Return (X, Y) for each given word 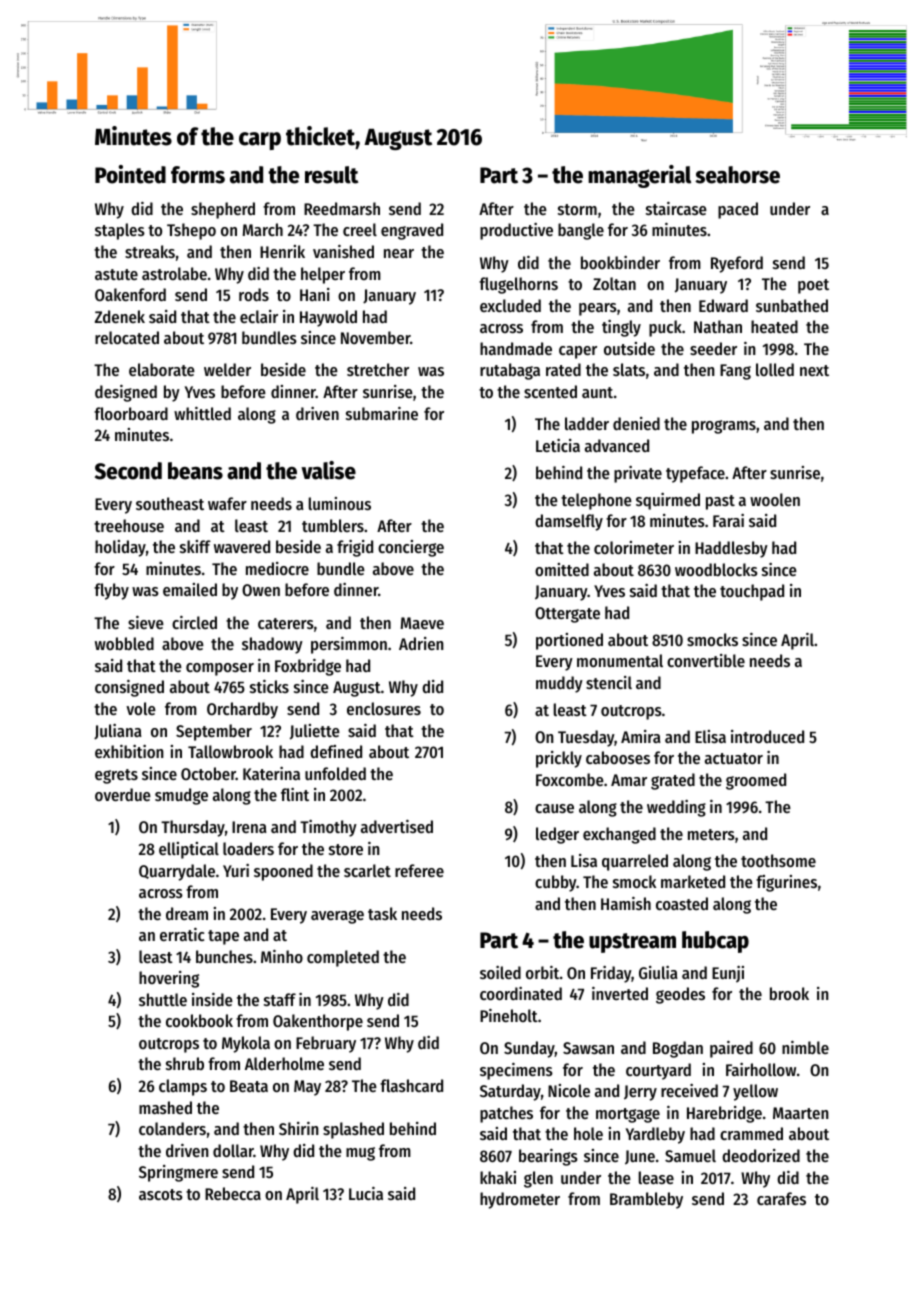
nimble (805, 1047)
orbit (542, 972)
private (638, 474)
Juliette (315, 732)
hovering (169, 979)
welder (227, 369)
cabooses (618, 757)
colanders (172, 1128)
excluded (510, 305)
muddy (559, 684)
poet (813, 286)
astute (116, 274)
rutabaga (510, 371)
